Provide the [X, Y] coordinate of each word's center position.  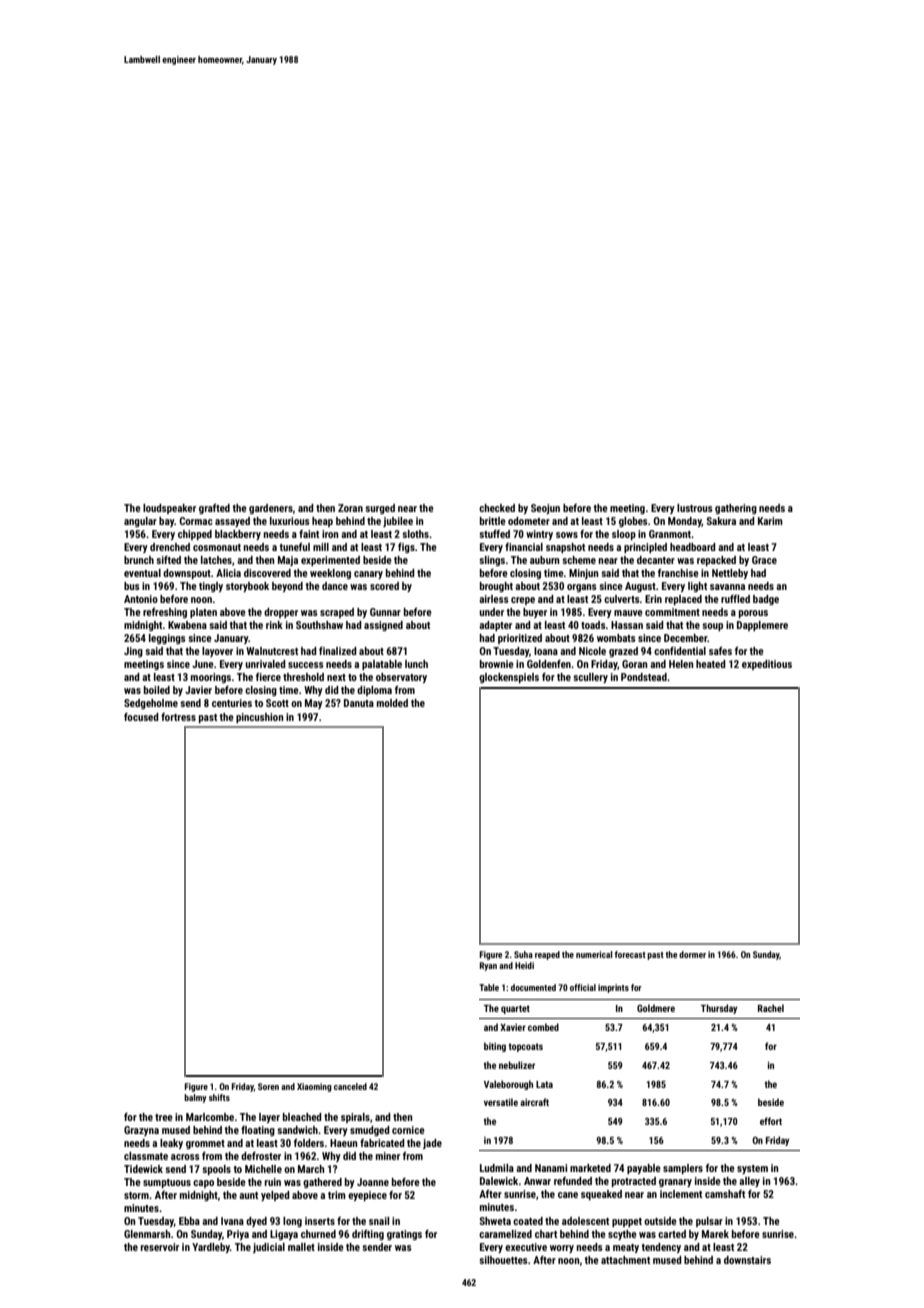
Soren [268, 1086]
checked [497, 508]
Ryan [488, 966]
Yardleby [211, 1248]
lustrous [695, 508]
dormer [692, 954]
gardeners [271, 509]
